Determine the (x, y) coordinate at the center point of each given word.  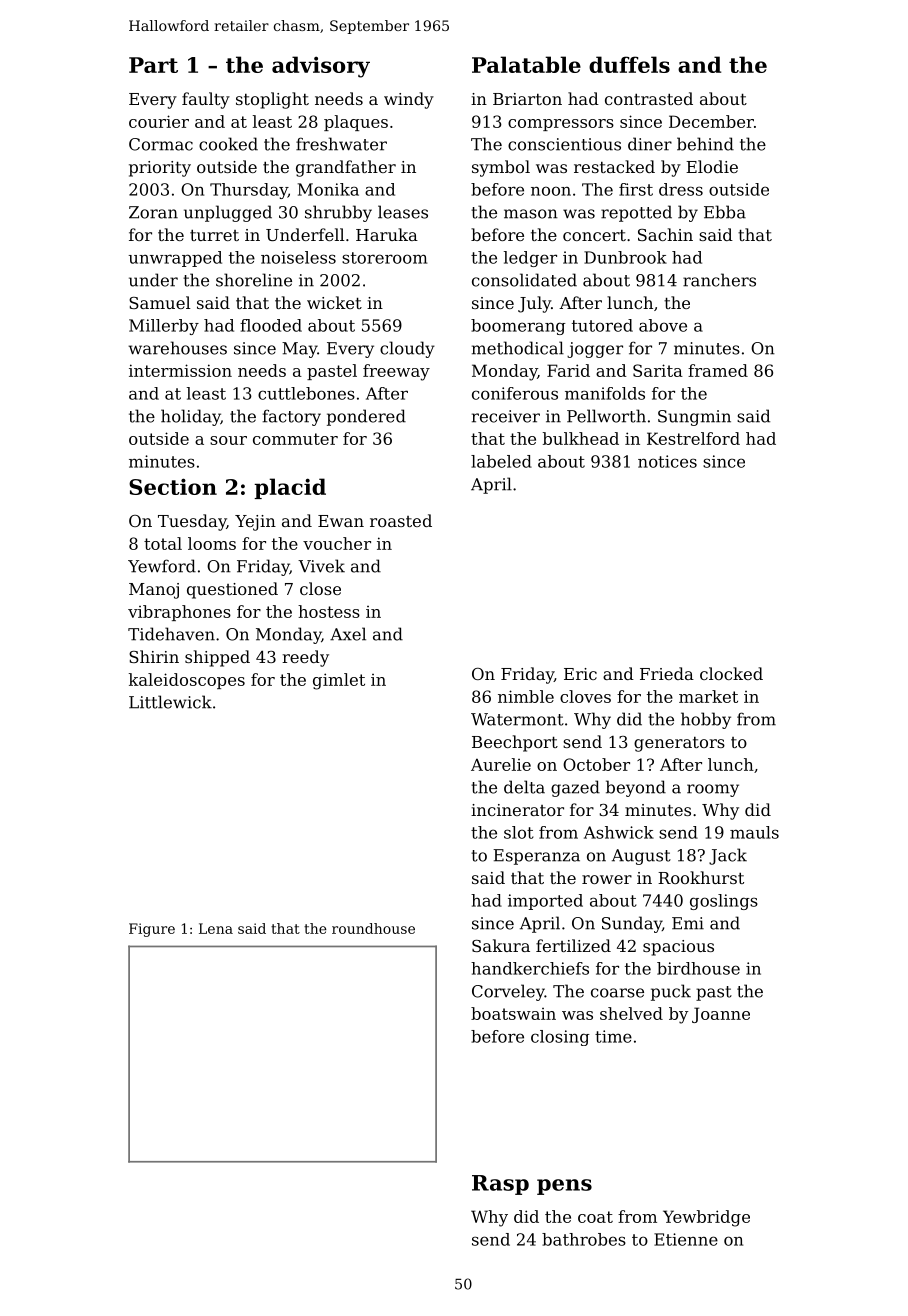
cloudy (407, 349)
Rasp (500, 1185)
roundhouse (373, 928)
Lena (216, 928)
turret (214, 235)
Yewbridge (706, 1218)
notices (667, 461)
